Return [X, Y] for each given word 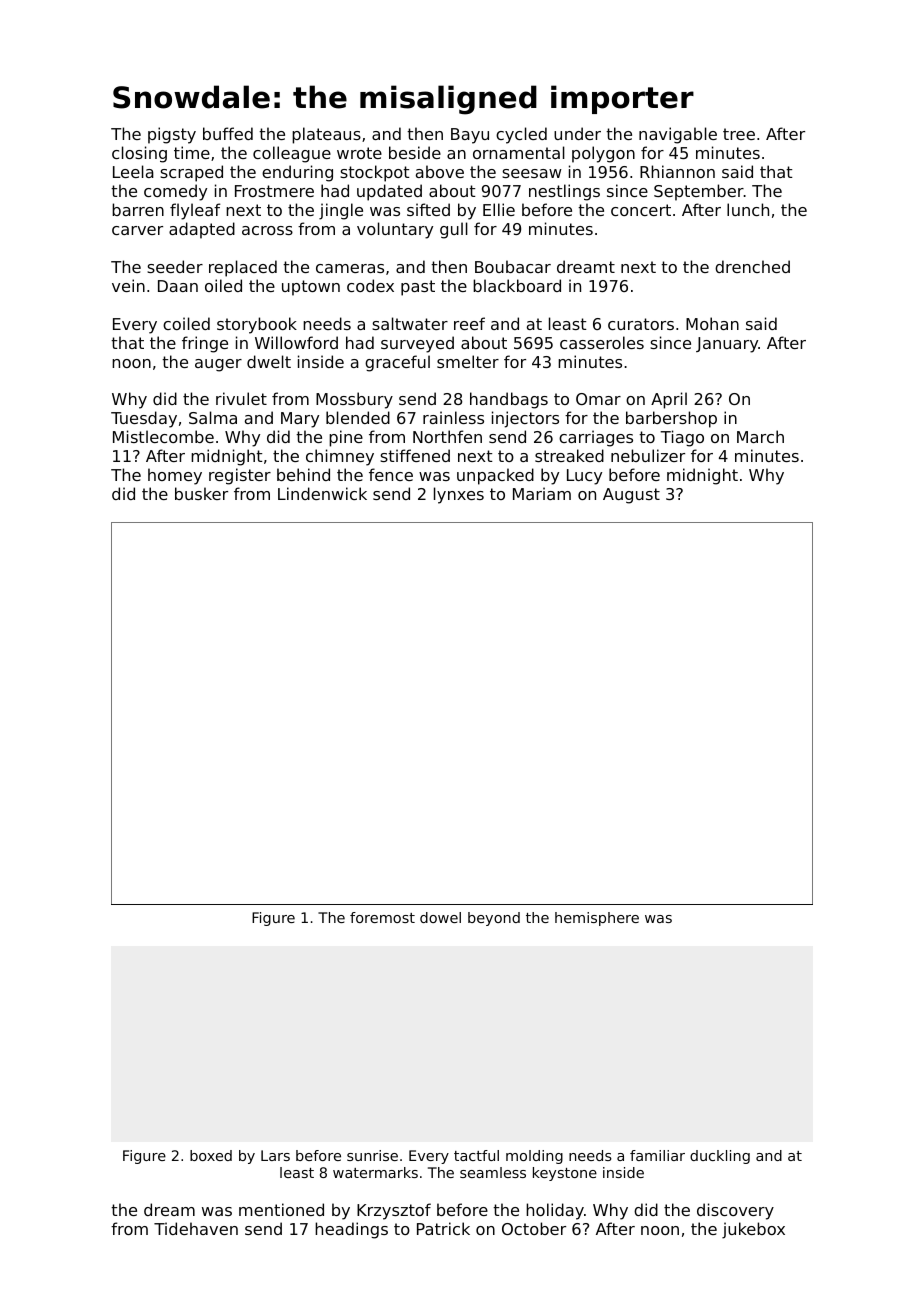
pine [346, 438]
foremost [382, 917]
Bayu [470, 136]
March [760, 436]
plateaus [326, 135]
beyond [494, 919]
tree [739, 134]
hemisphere [597, 919]
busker [201, 493]
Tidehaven [196, 1228]
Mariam [542, 493]
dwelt [269, 361]
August [631, 496]
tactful [476, 1155]
